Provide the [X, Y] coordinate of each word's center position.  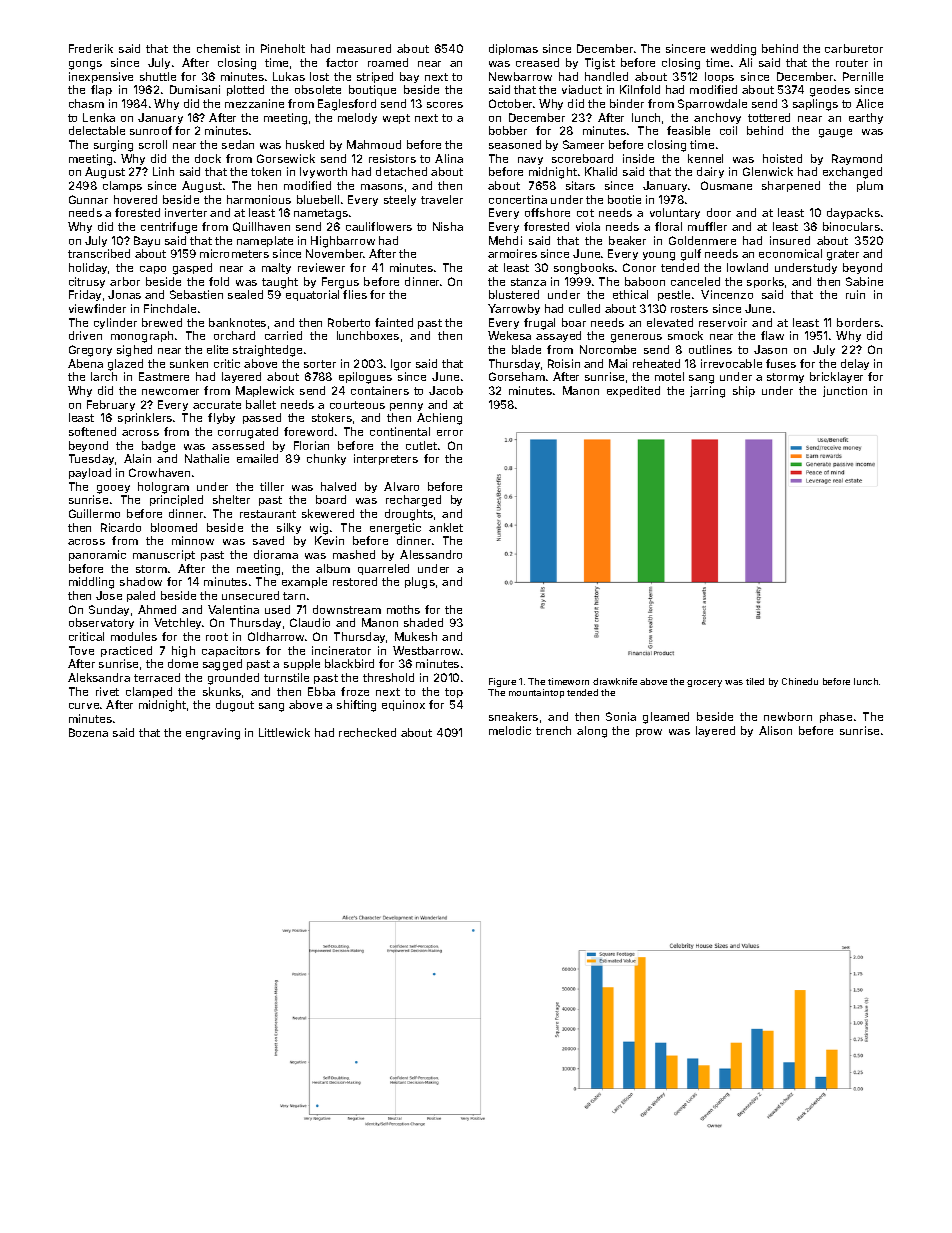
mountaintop [536, 693]
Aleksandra [99, 677]
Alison [775, 730]
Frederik [91, 48]
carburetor [854, 48]
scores [445, 105]
